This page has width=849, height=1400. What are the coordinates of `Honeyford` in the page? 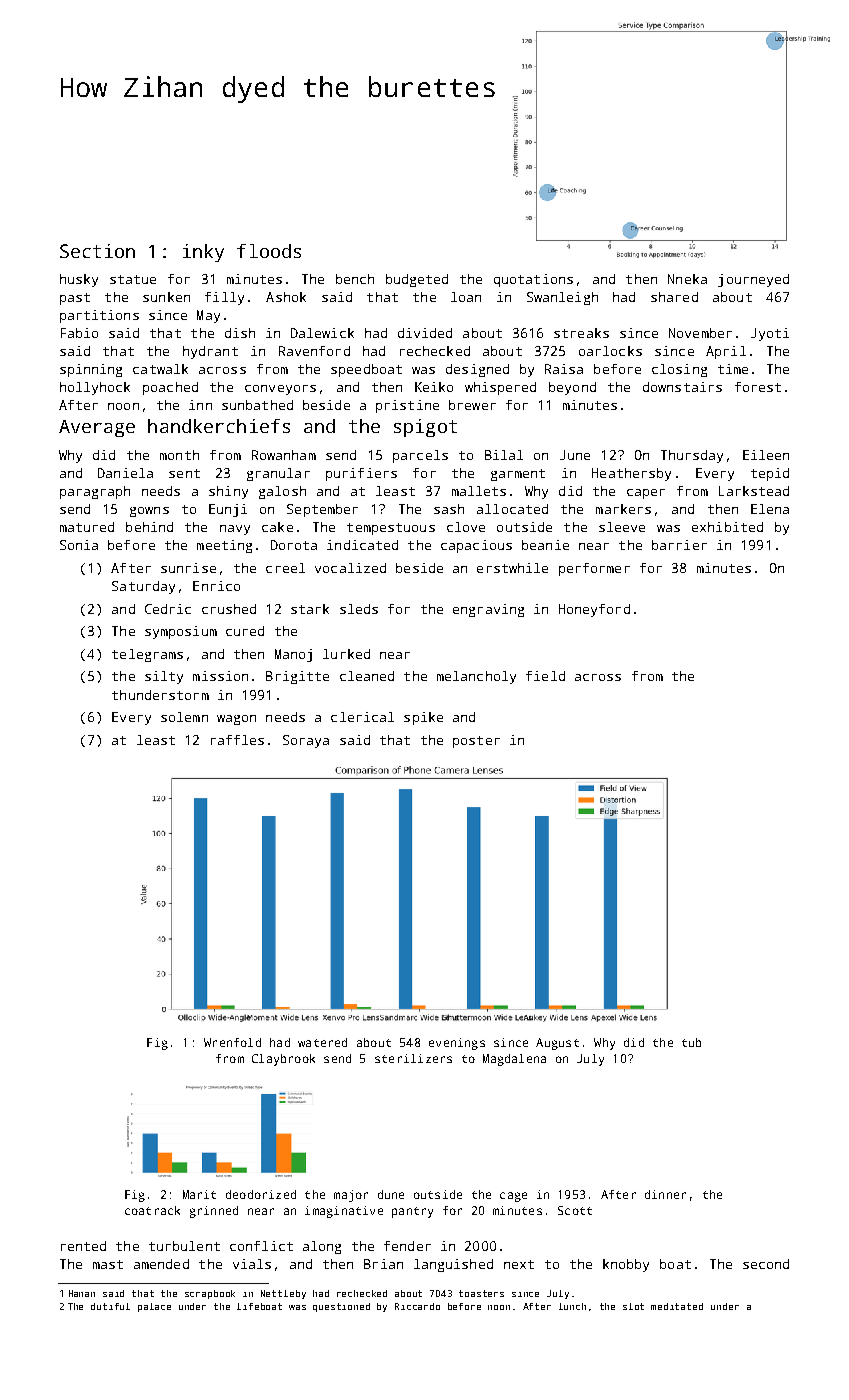 It's located at (594, 610).
